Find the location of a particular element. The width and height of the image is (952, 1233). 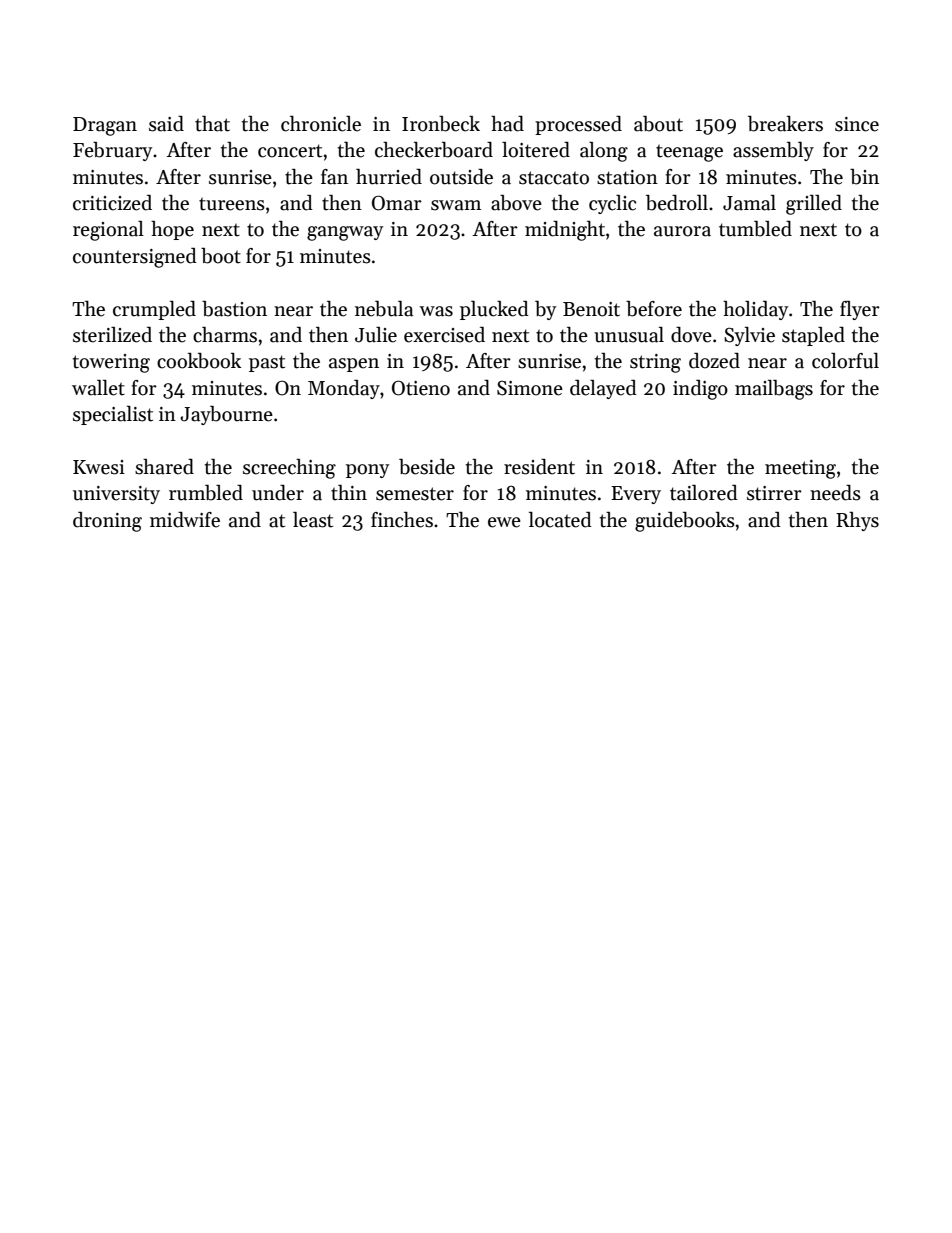

criticized is located at coordinates (112, 203).
